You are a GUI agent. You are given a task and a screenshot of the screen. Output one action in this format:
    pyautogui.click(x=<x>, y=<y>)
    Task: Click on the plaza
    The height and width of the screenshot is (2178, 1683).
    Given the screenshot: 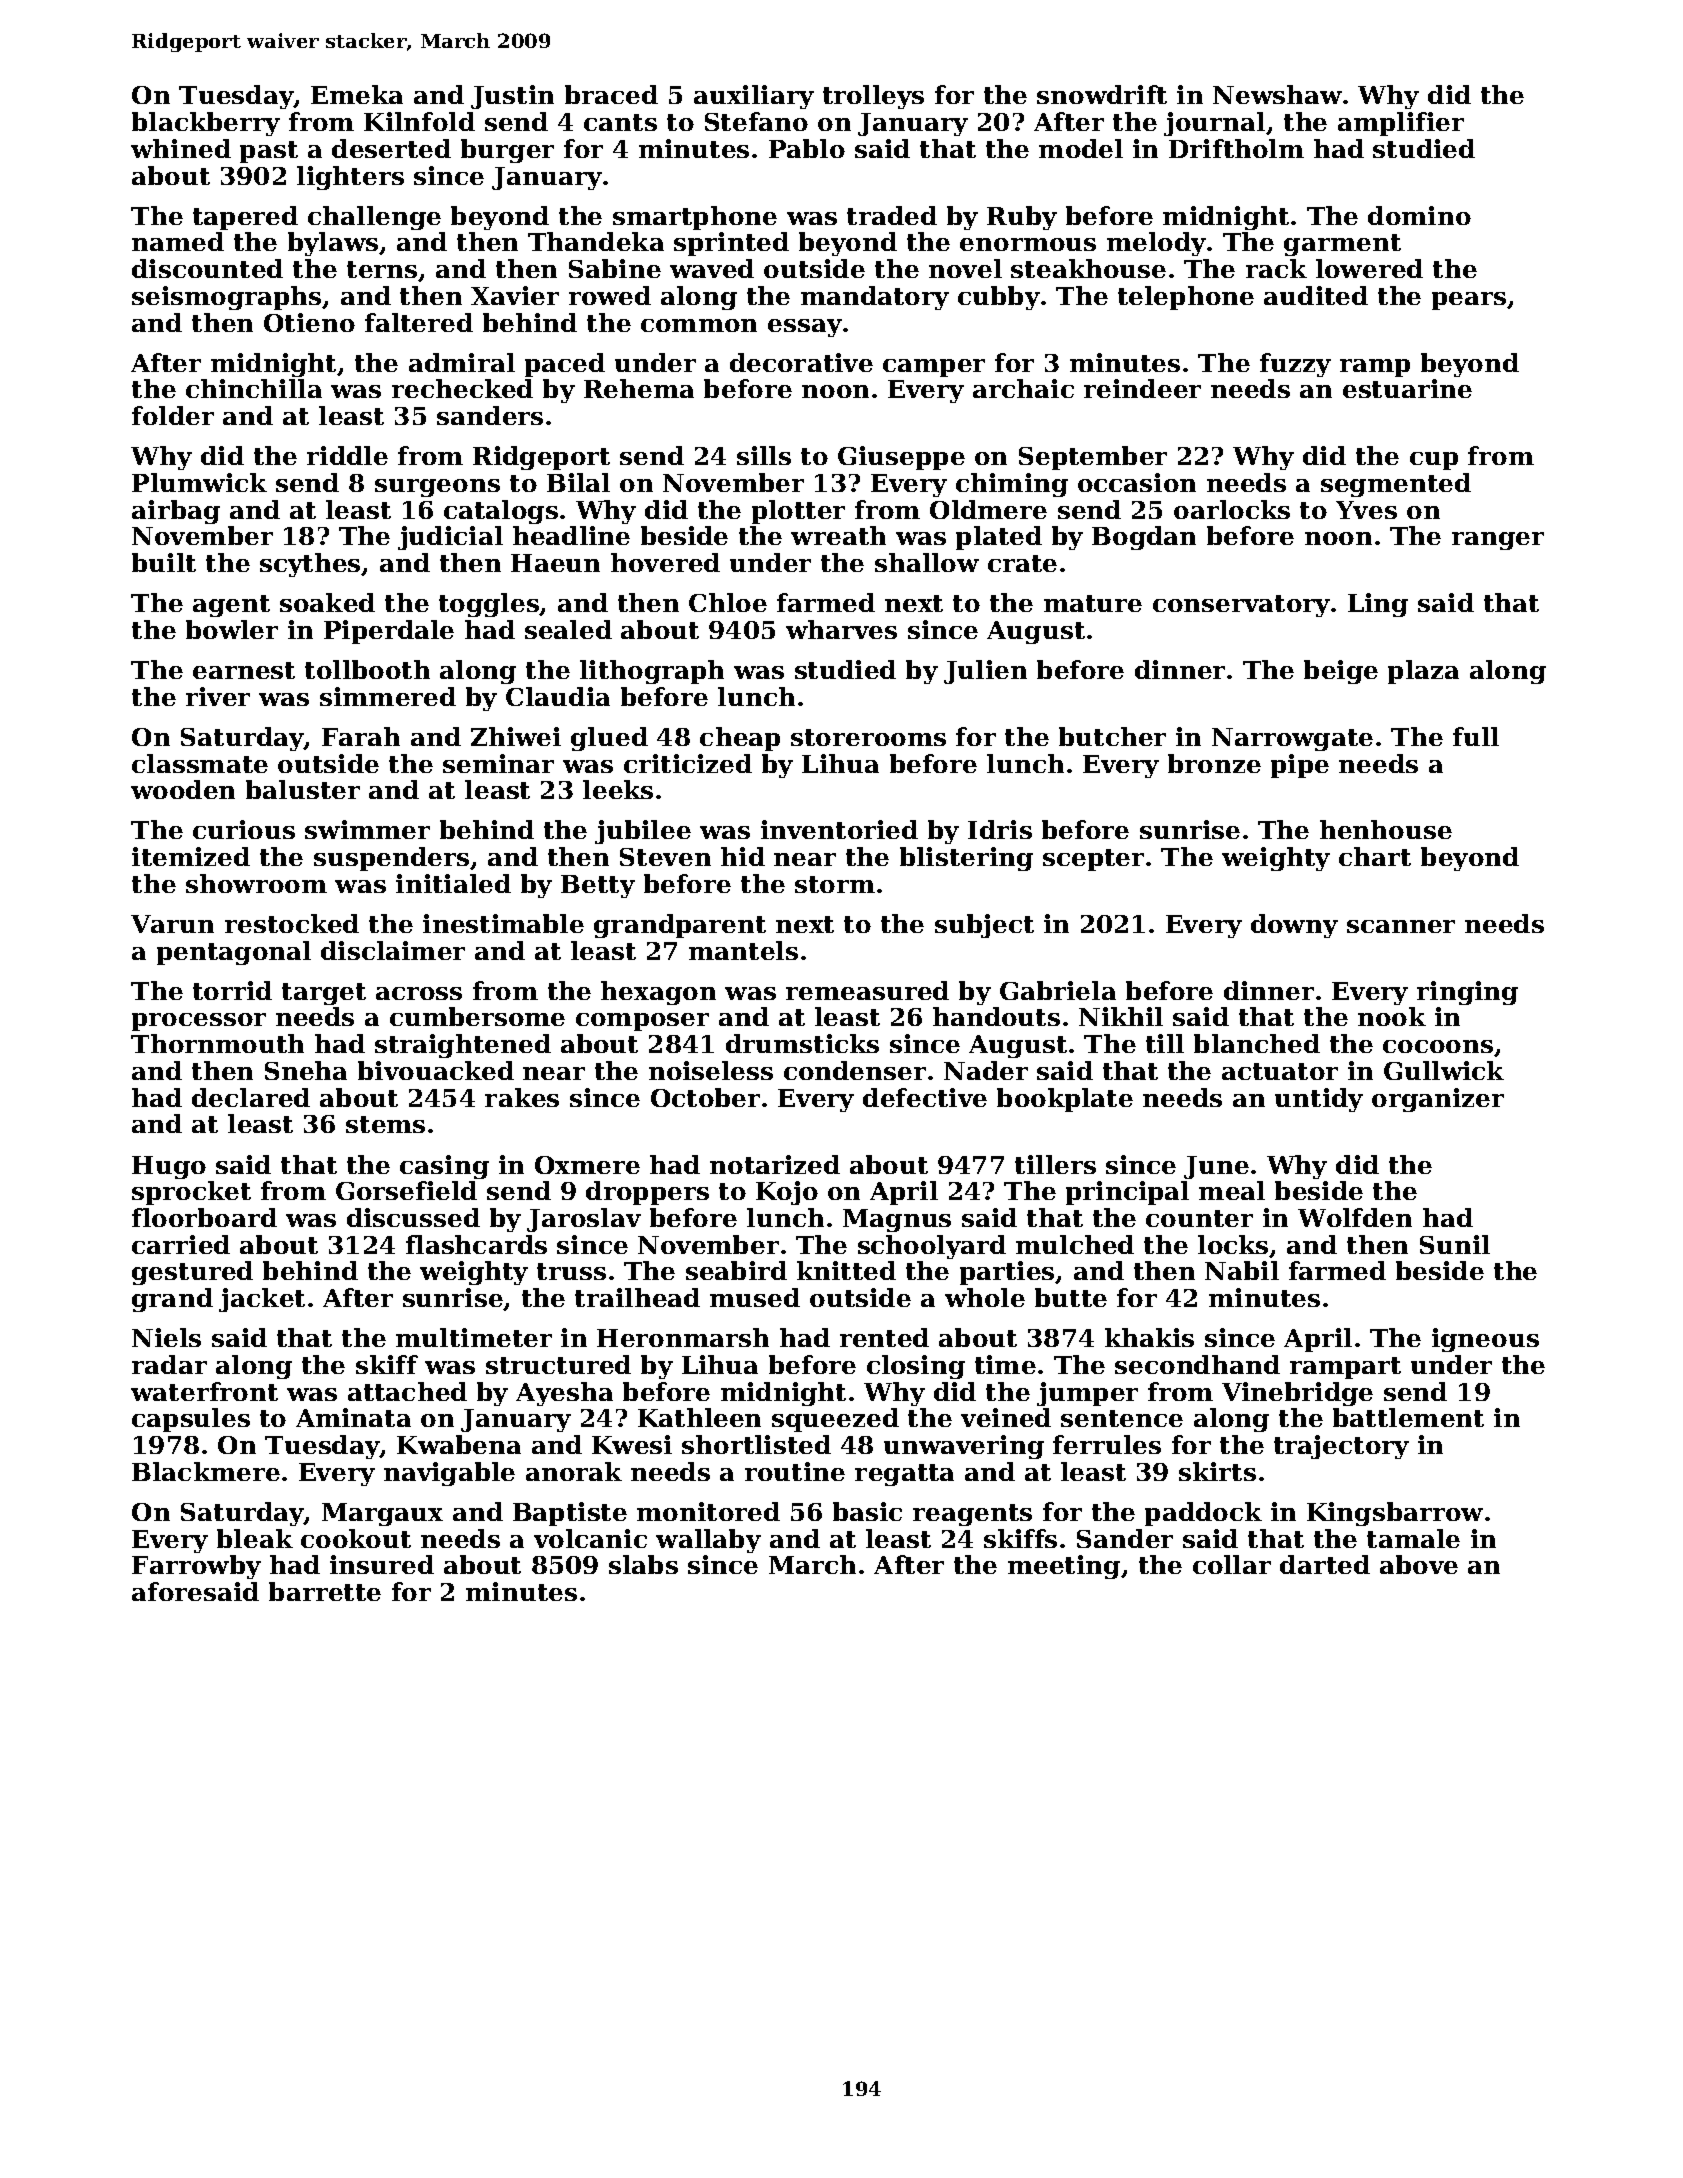 What is the action you would take?
    pyautogui.click(x=1423, y=672)
